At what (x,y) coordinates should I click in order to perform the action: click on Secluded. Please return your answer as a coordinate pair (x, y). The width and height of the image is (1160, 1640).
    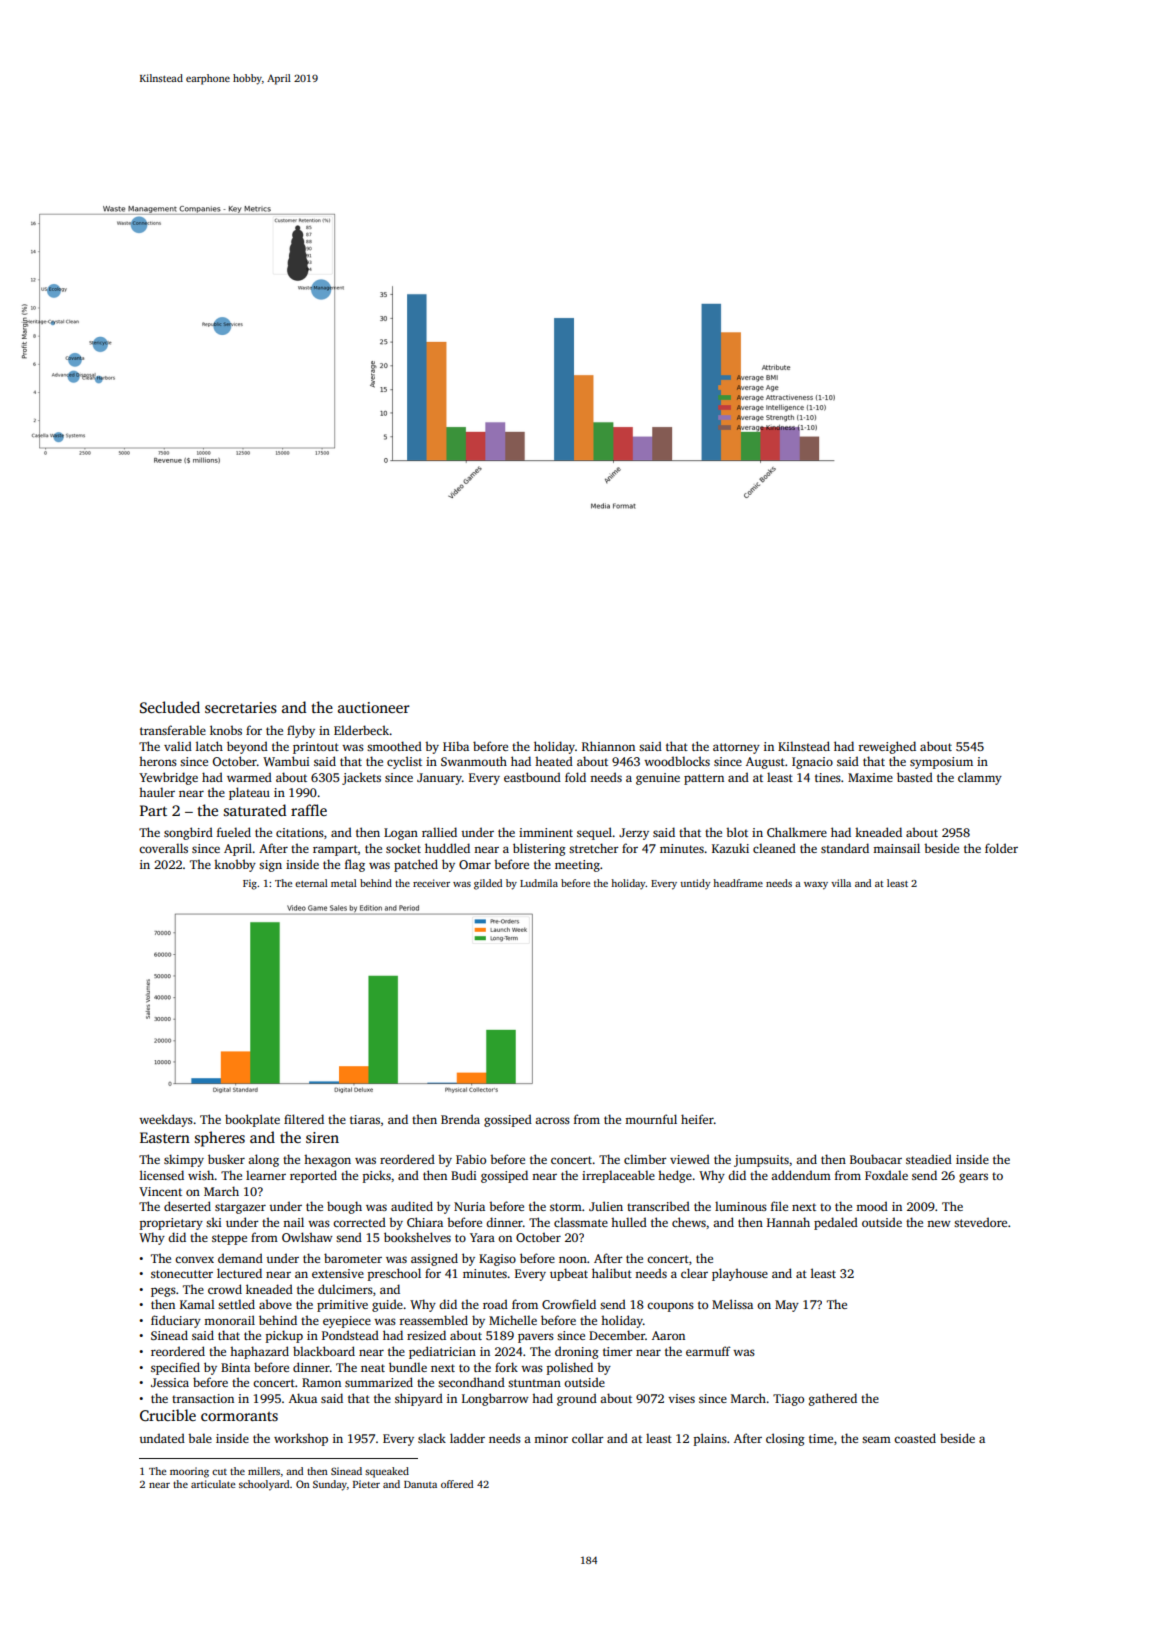
    Looking at the image, I should click on (170, 707).
